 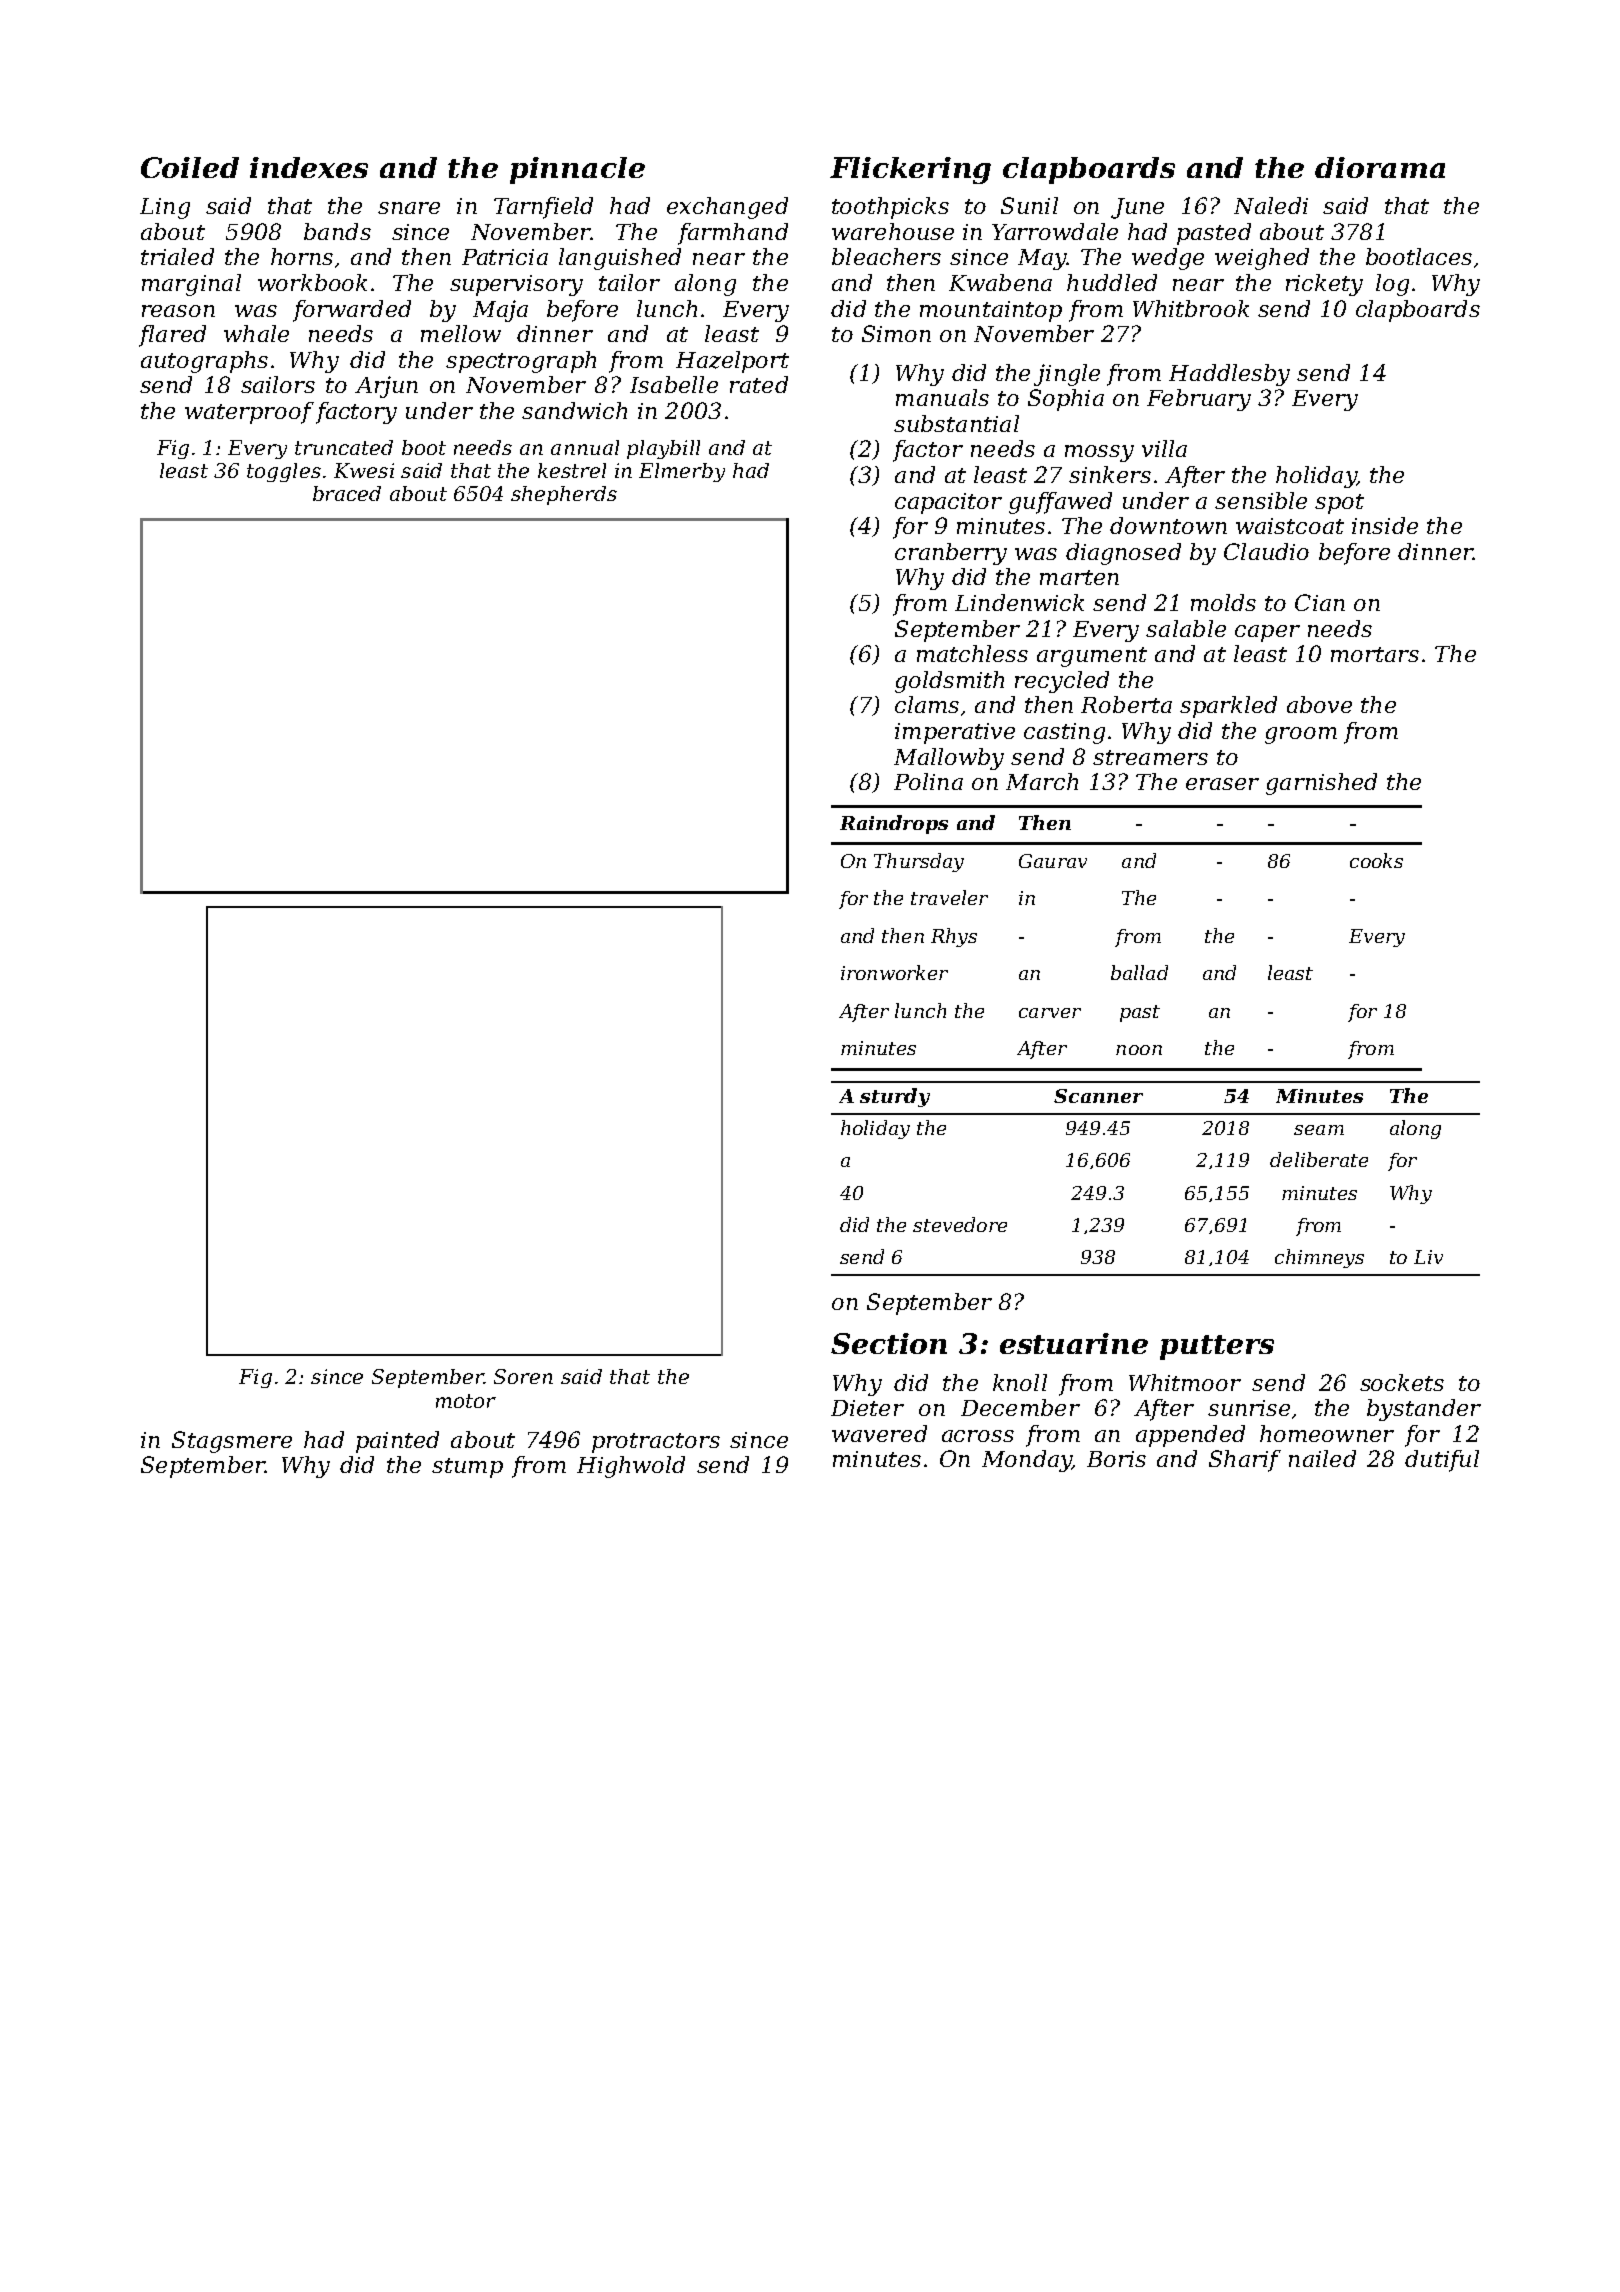 I want to click on waistcoat, so click(x=1290, y=526).
